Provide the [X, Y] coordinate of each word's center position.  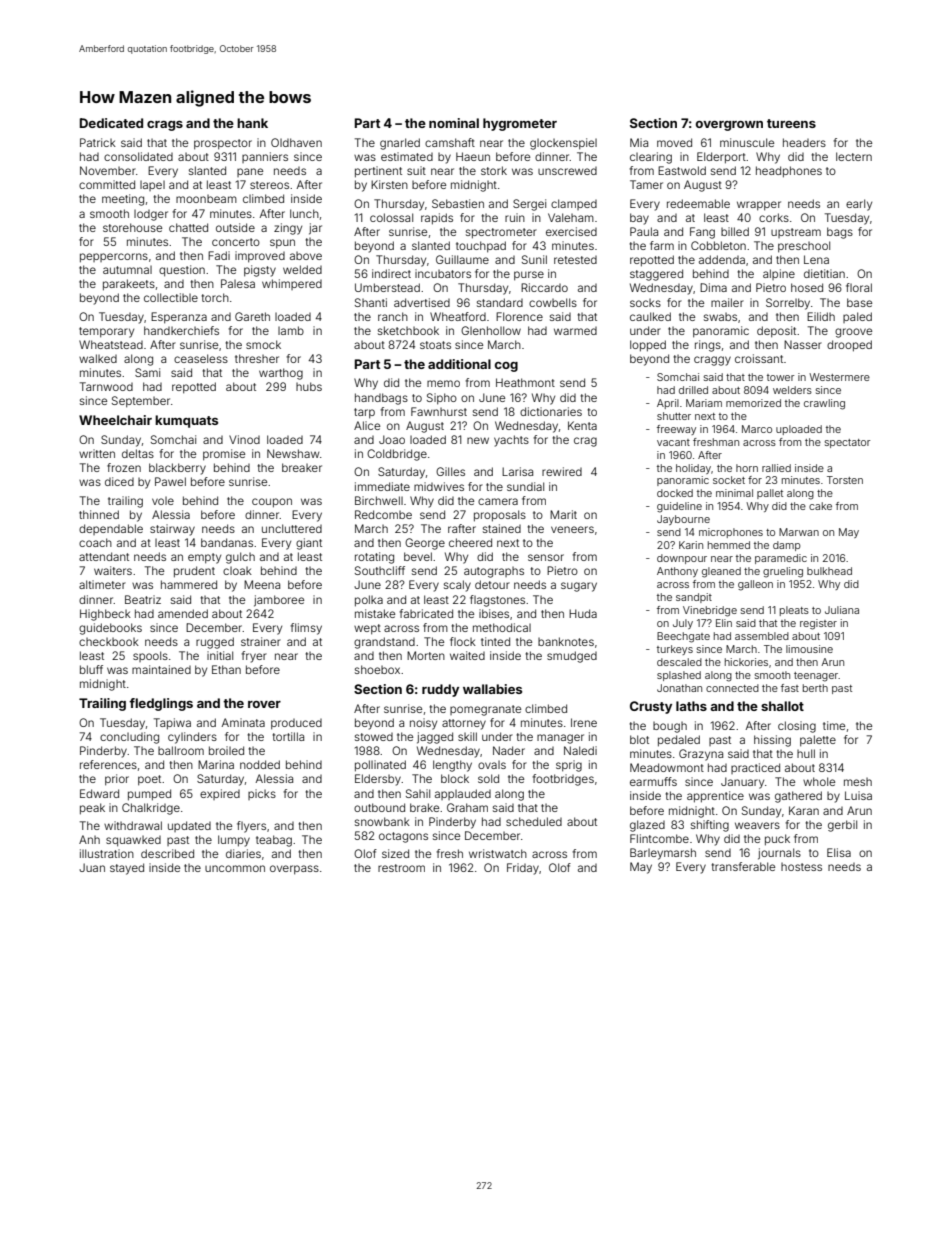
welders [792, 390]
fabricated [426, 613]
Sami [147, 372]
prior [117, 780]
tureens [791, 123]
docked [675, 493]
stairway [172, 530]
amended [183, 613]
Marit [563, 514]
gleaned [721, 572]
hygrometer [520, 124]
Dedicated [111, 123]
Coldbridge [397, 455]
